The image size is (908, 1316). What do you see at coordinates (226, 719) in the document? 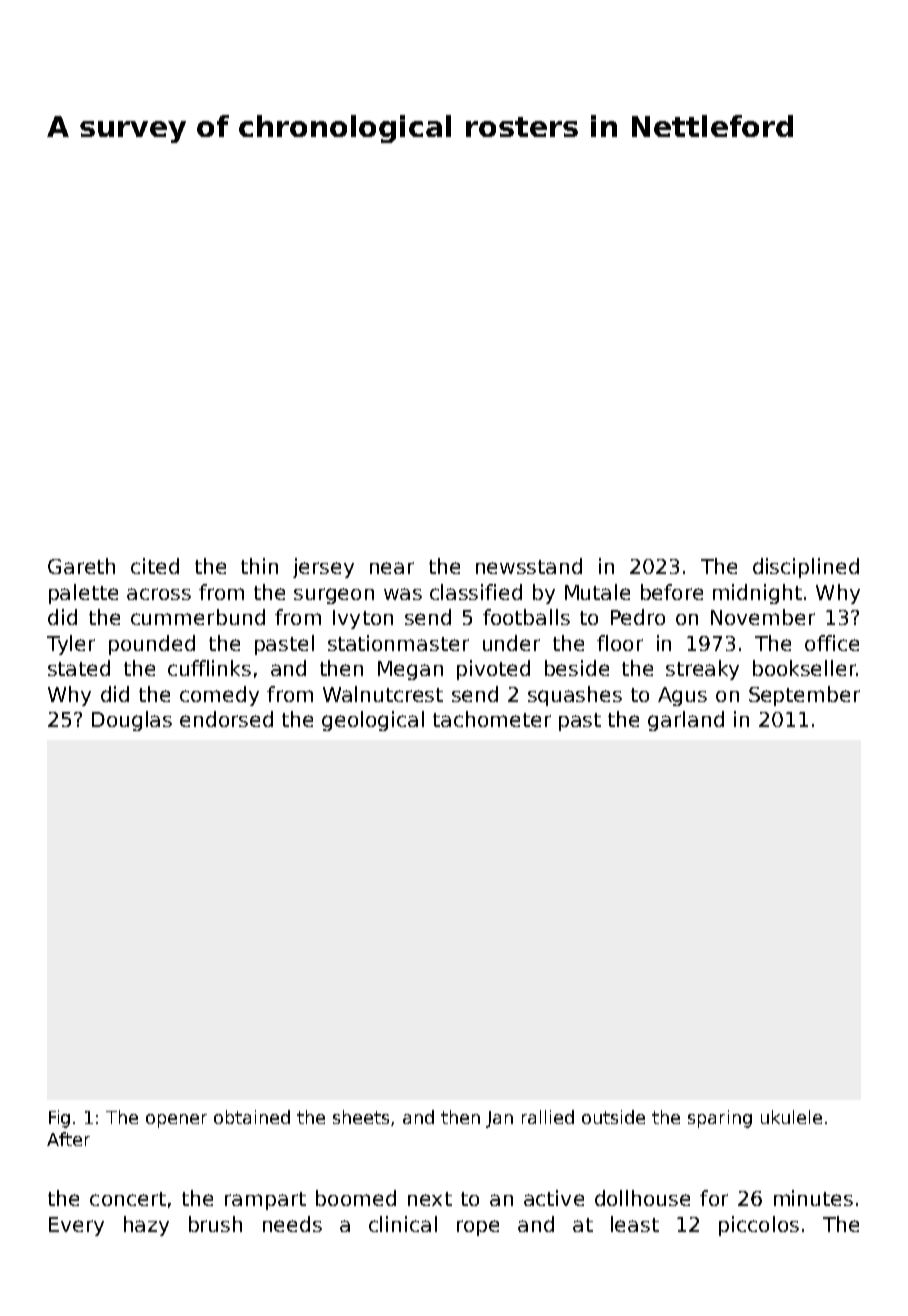
I see `endorsed` at bounding box center [226, 719].
